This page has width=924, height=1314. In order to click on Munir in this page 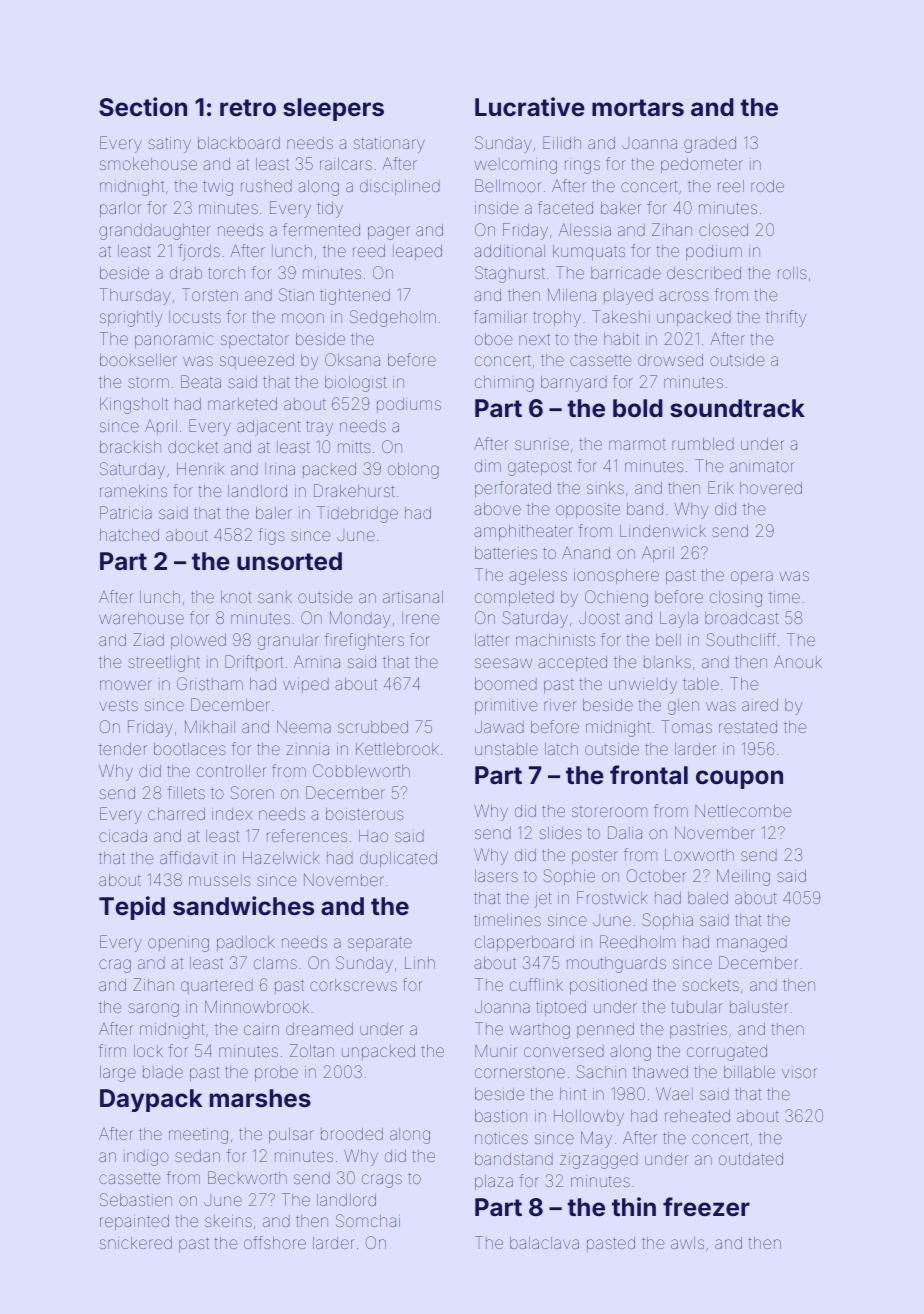, I will do `click(496, 1050)`.
